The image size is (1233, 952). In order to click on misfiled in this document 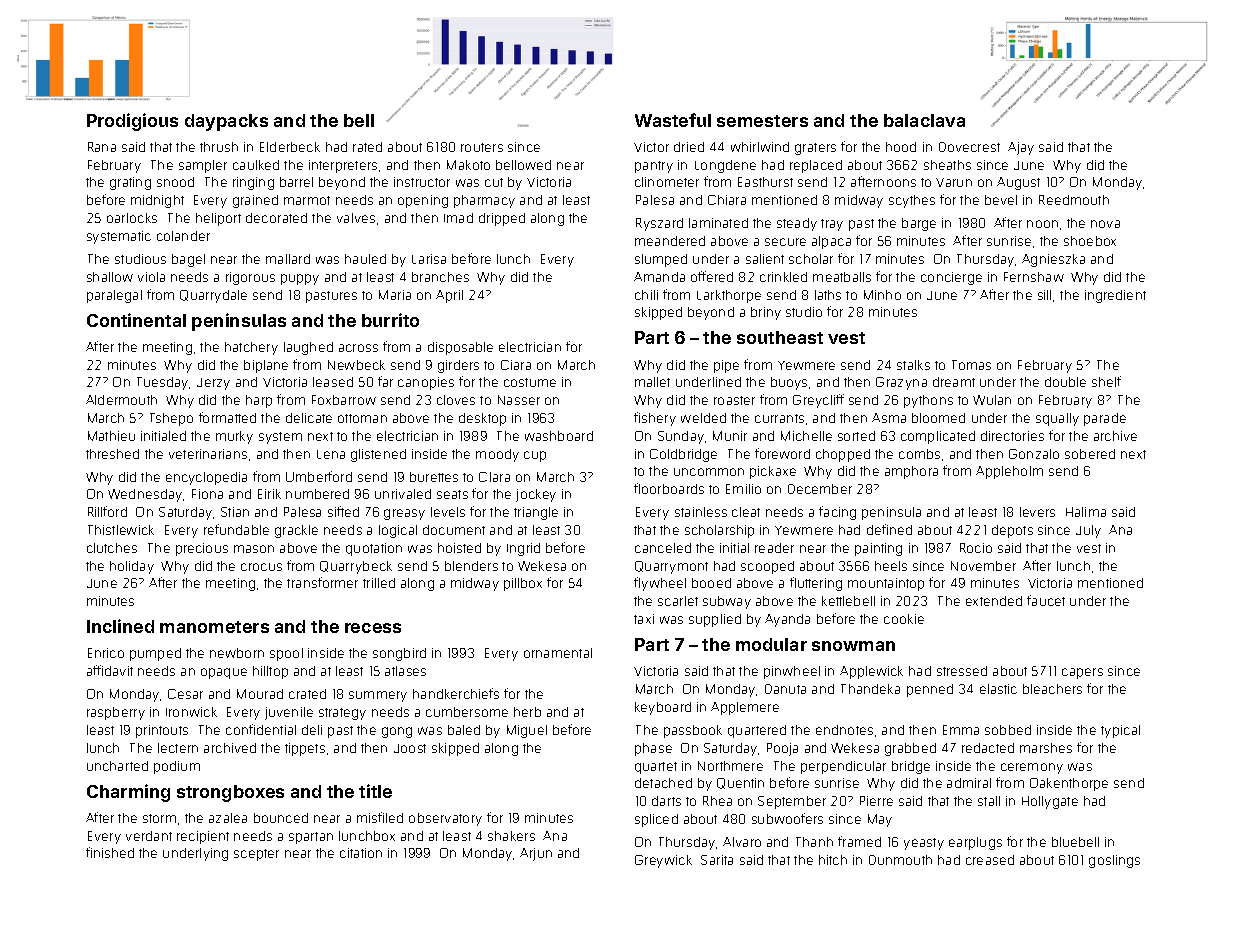, I will do `click(380, 817)`.
